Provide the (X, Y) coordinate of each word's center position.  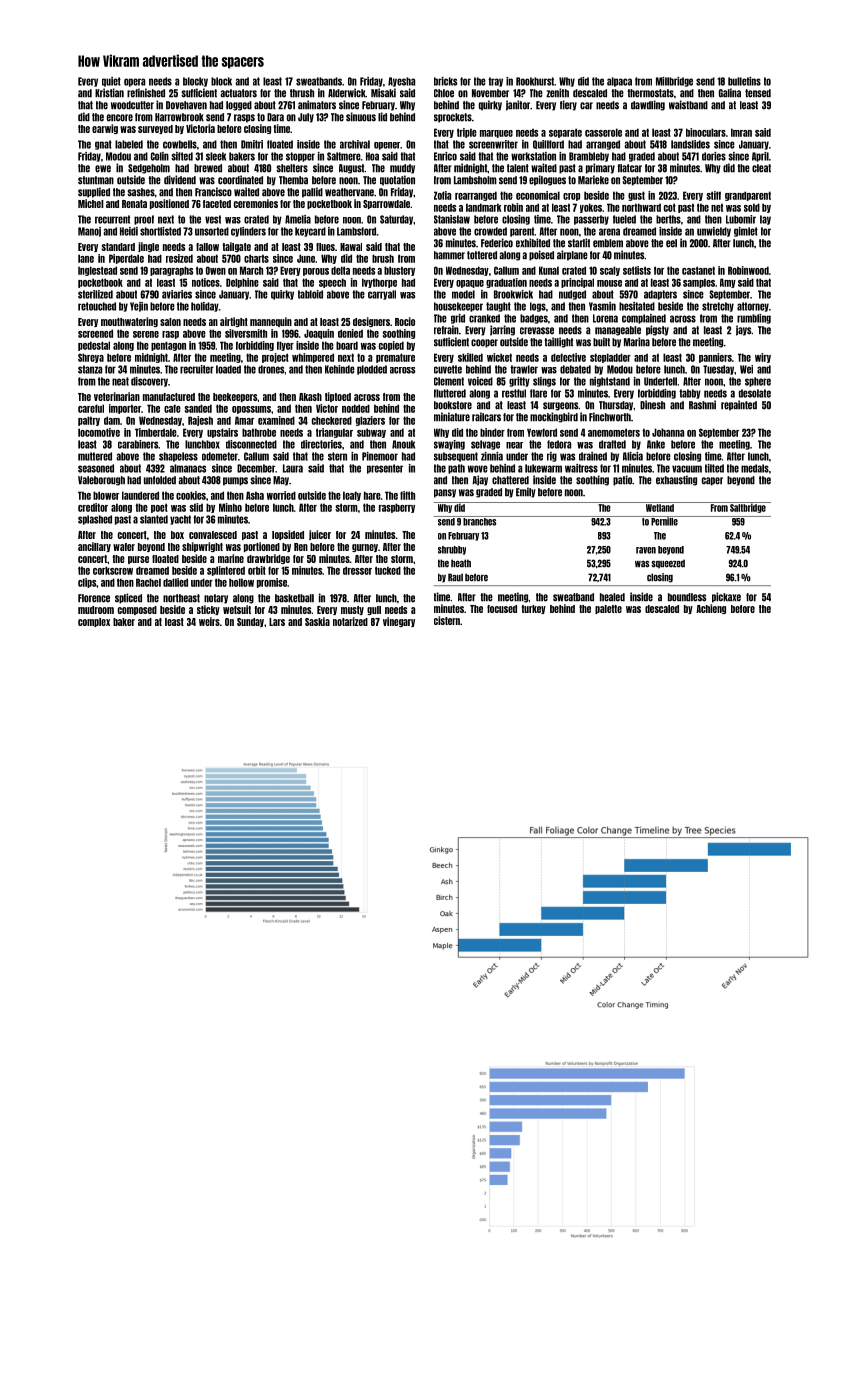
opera (134, 82)
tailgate (237, 247)
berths (668, 219)
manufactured (169, 397)
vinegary (399, 622)
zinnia (492, 456)
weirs (209, 621)
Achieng (711, 609)
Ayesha (401, 82)
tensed (758, 93)
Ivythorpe (379, 283)
